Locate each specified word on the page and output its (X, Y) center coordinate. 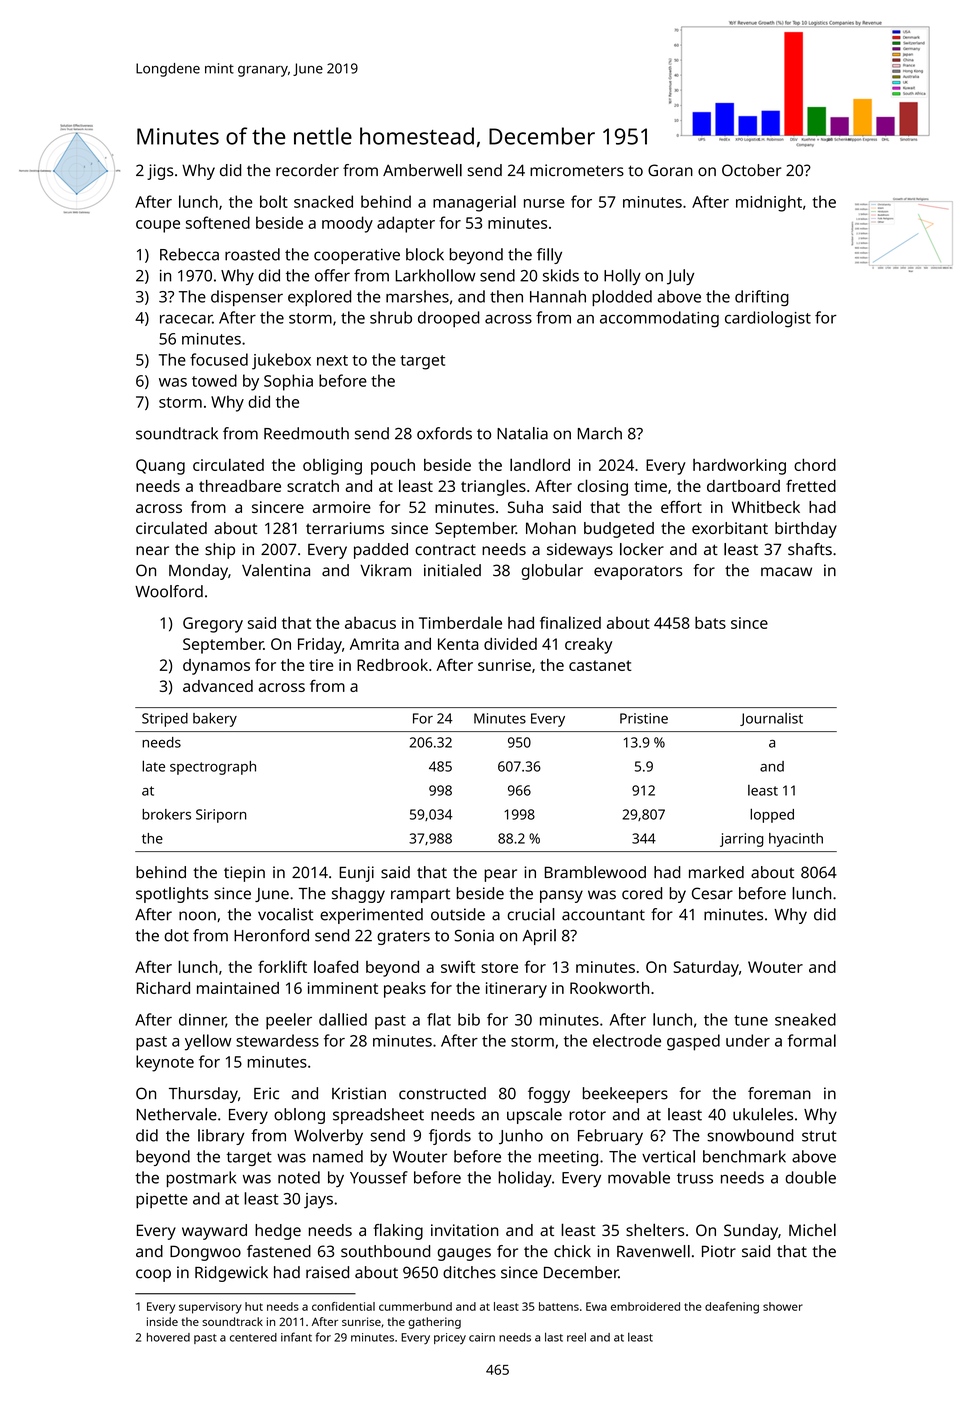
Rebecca (189, 254)
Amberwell (422, 170)
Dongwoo (205, 1253)
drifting (762, 298)
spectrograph (213, 768)
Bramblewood (595, 872)
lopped (772, 815)
